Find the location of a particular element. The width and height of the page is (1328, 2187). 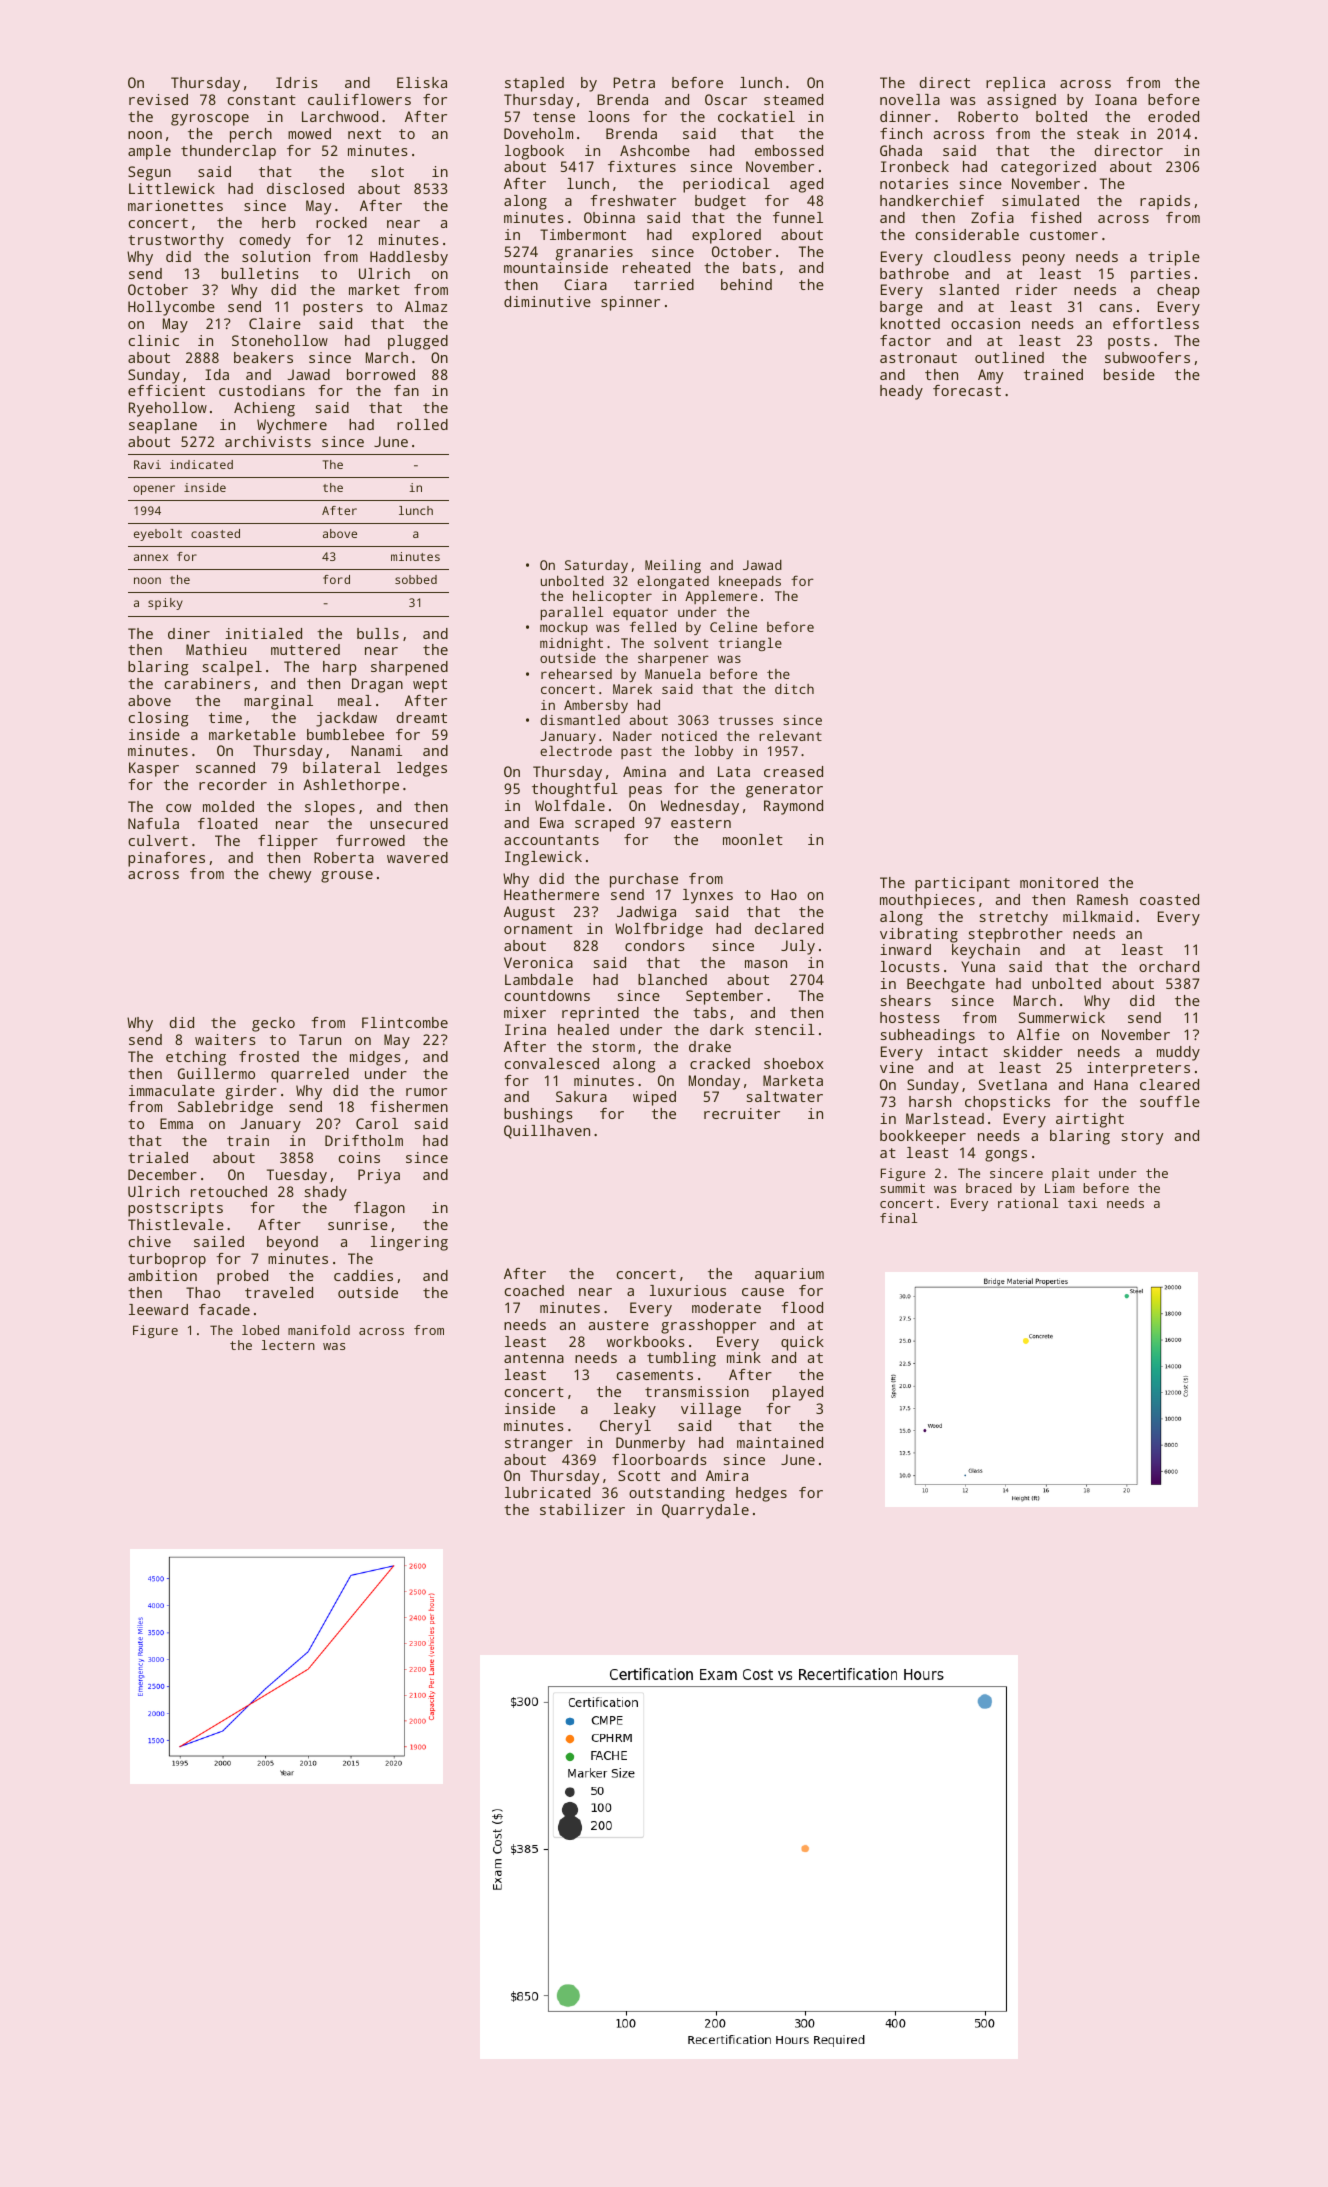

condors is located at coordinates (655, 945).
